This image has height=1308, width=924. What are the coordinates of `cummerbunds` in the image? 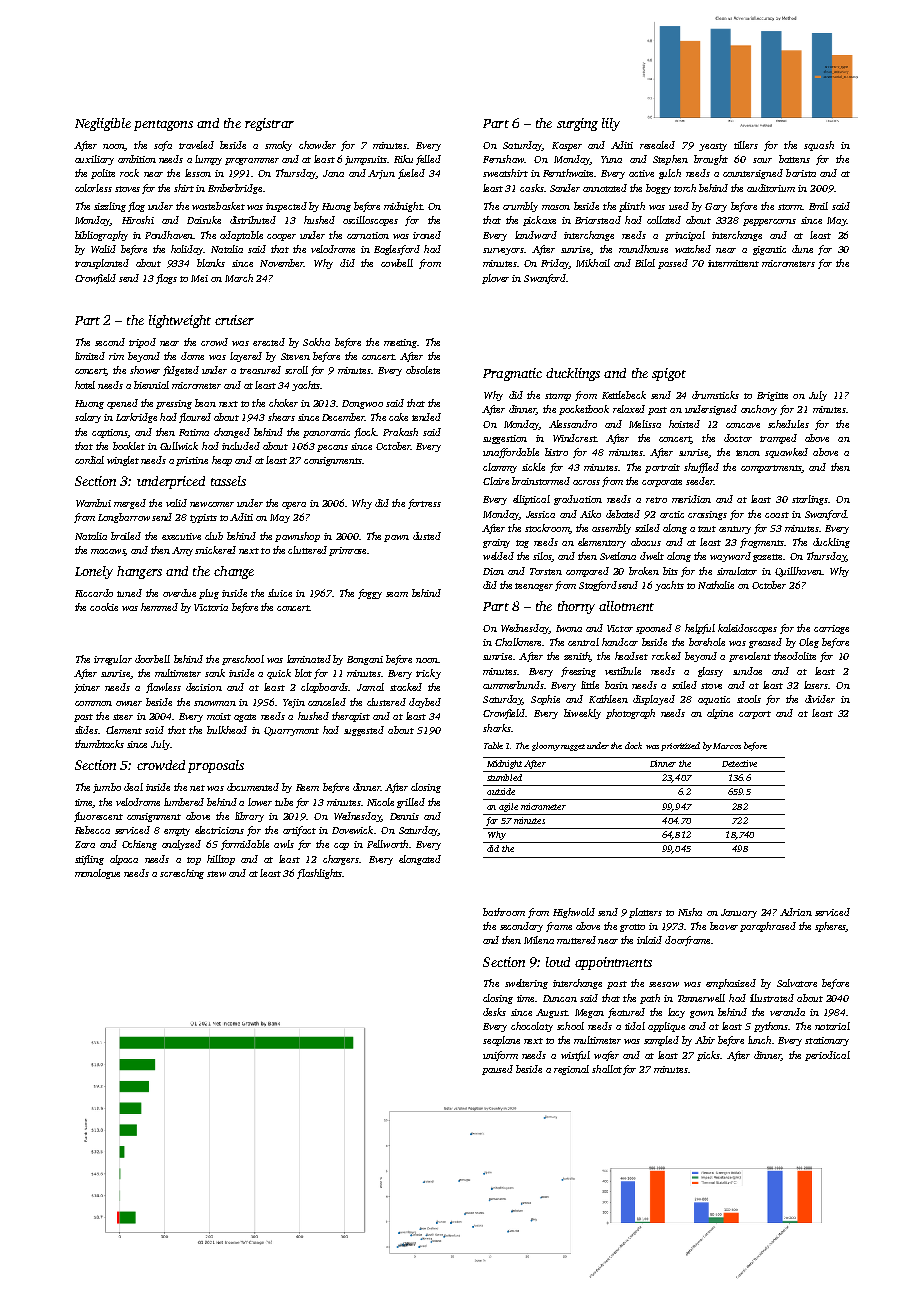 It's located at (513, 685).
